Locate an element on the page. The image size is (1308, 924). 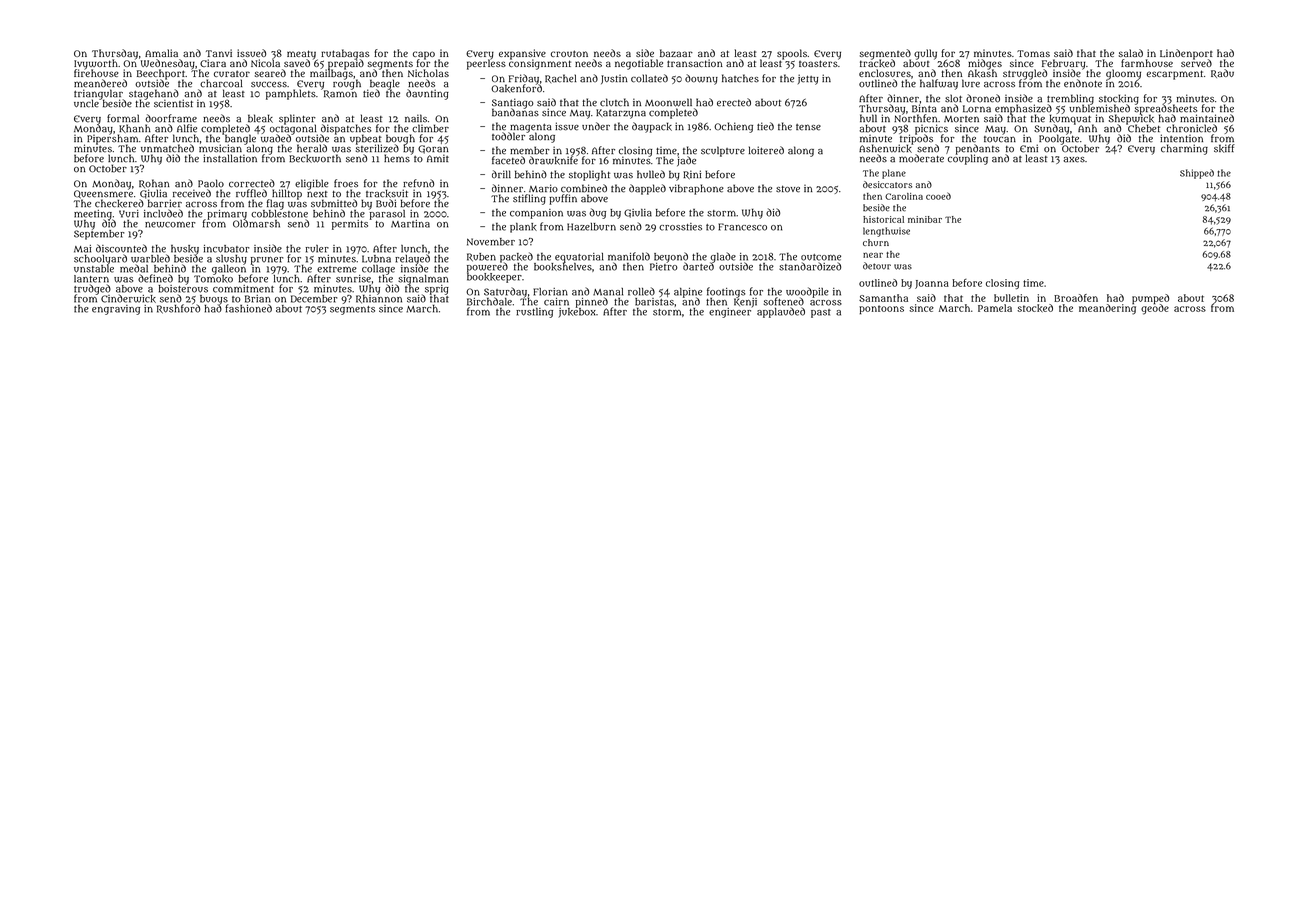
Francesco is located at coordinates (742, 227).
